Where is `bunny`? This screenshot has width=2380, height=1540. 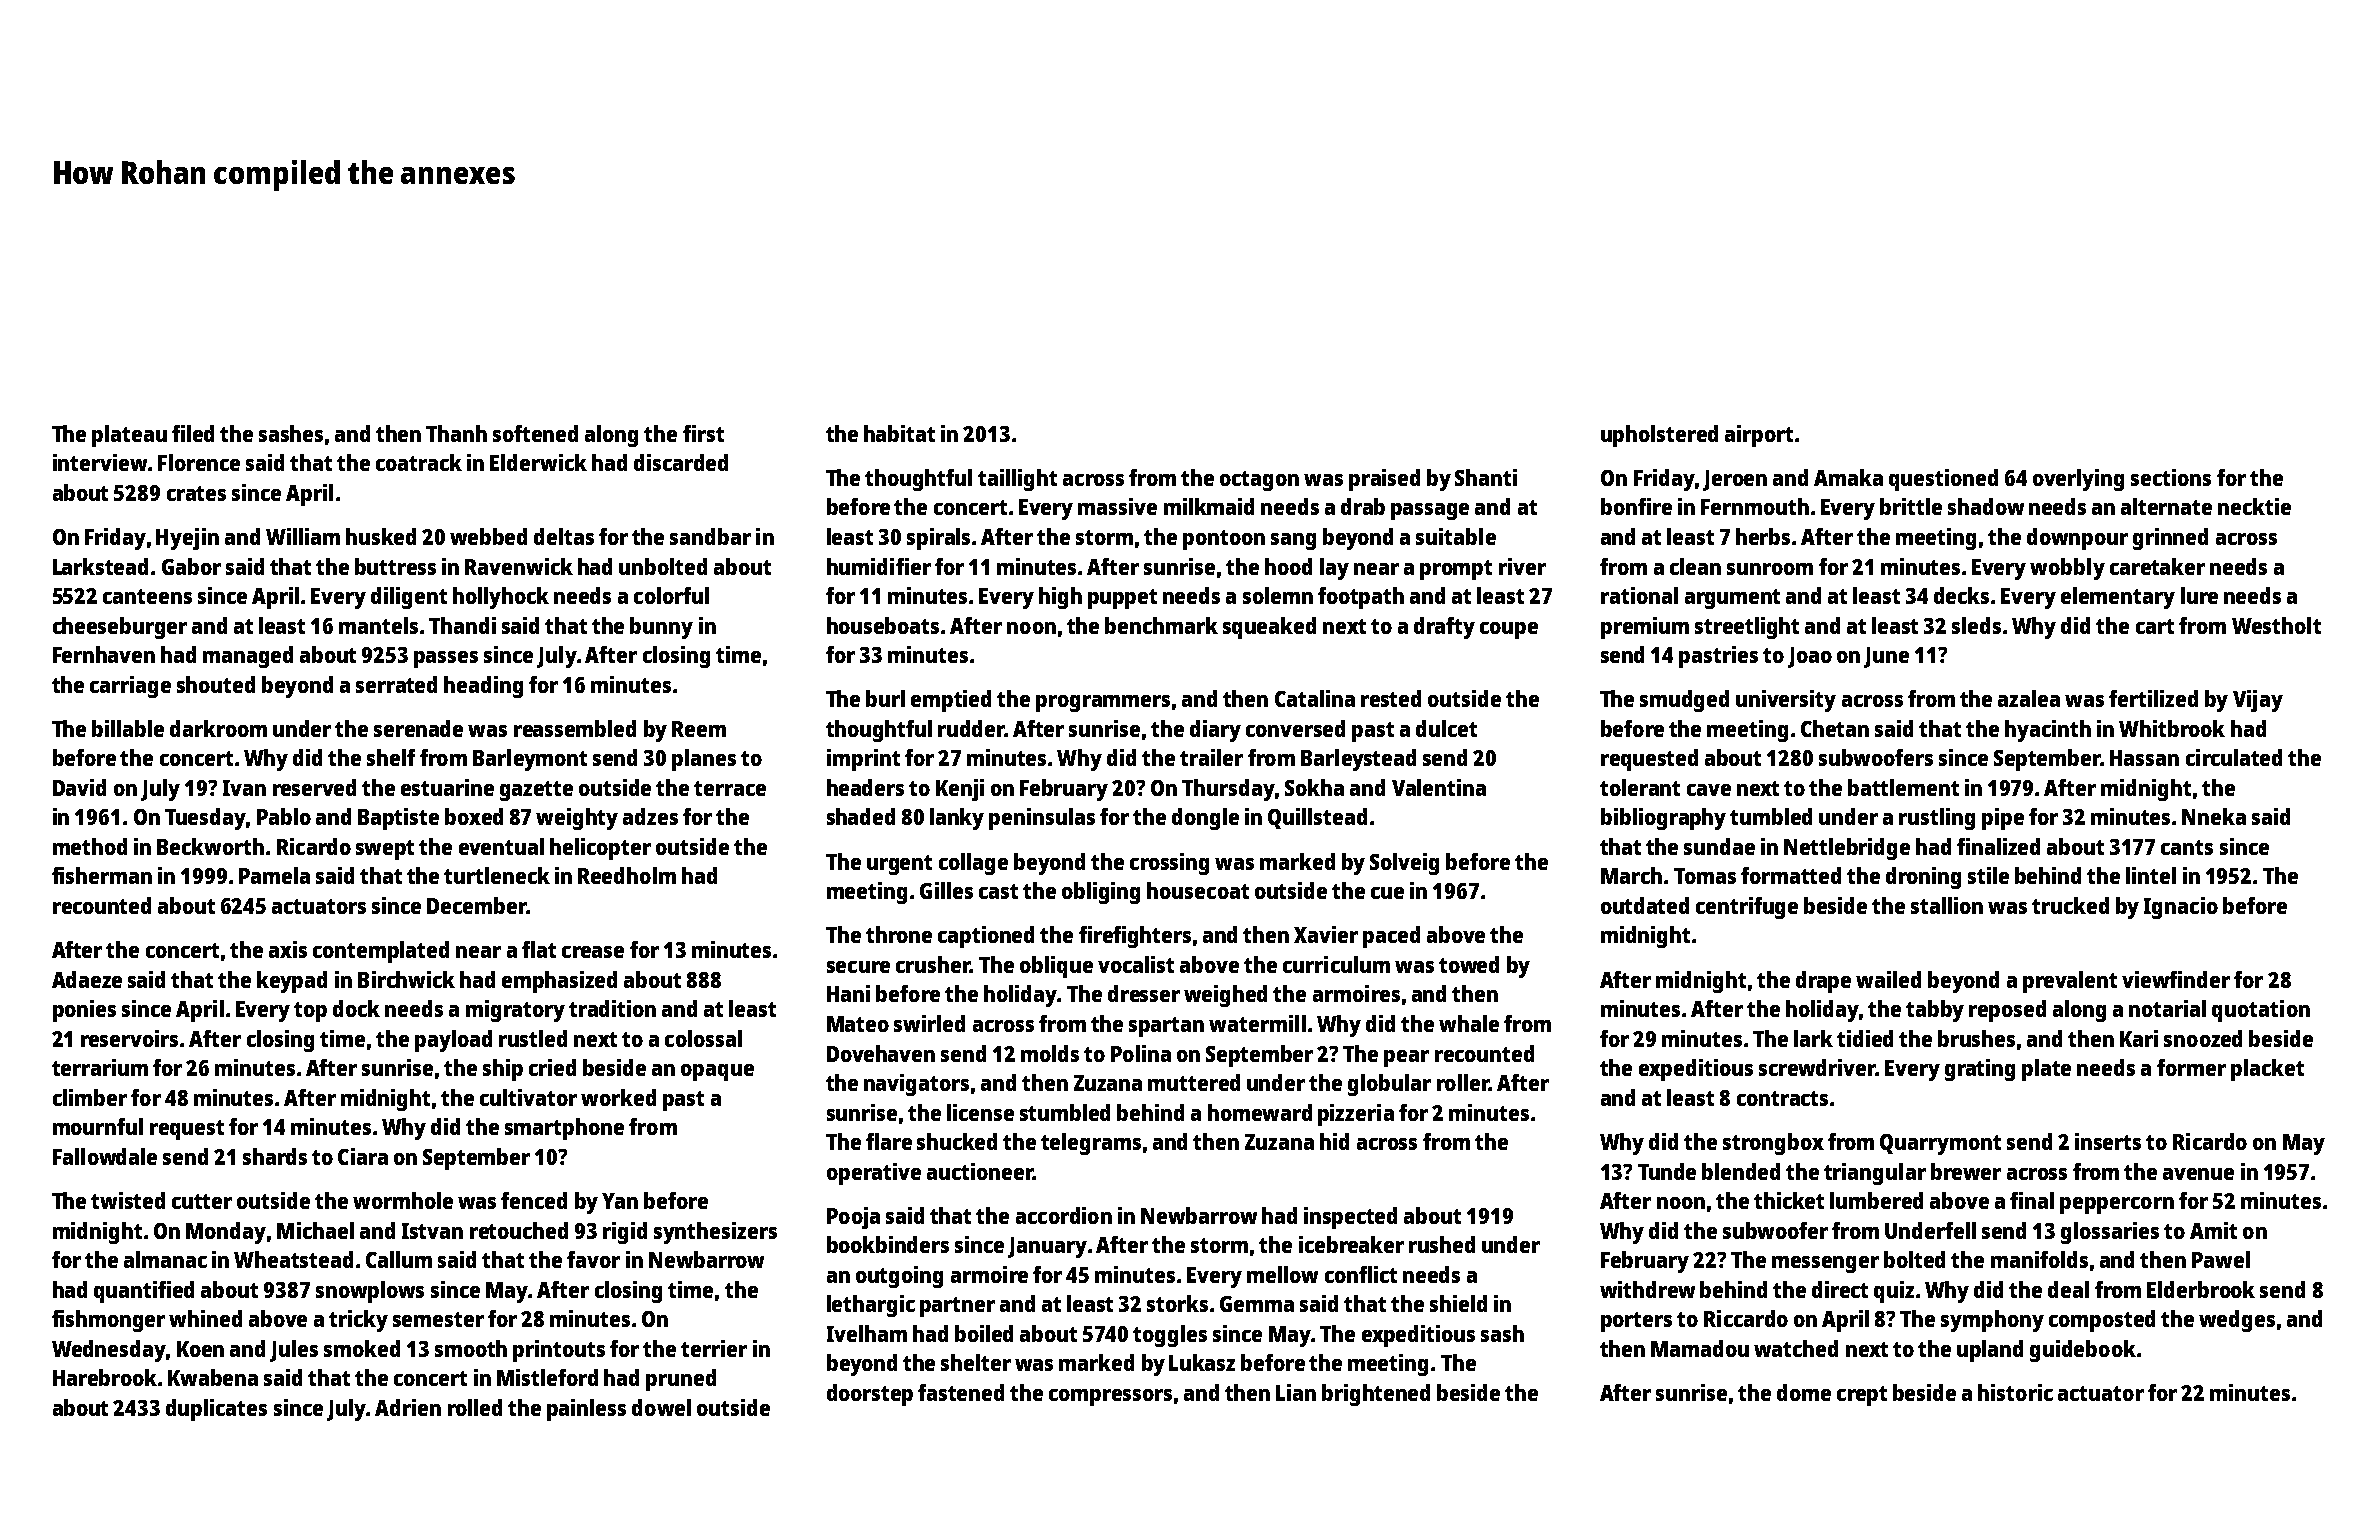
bunny is located at coordinates (661, 628).
